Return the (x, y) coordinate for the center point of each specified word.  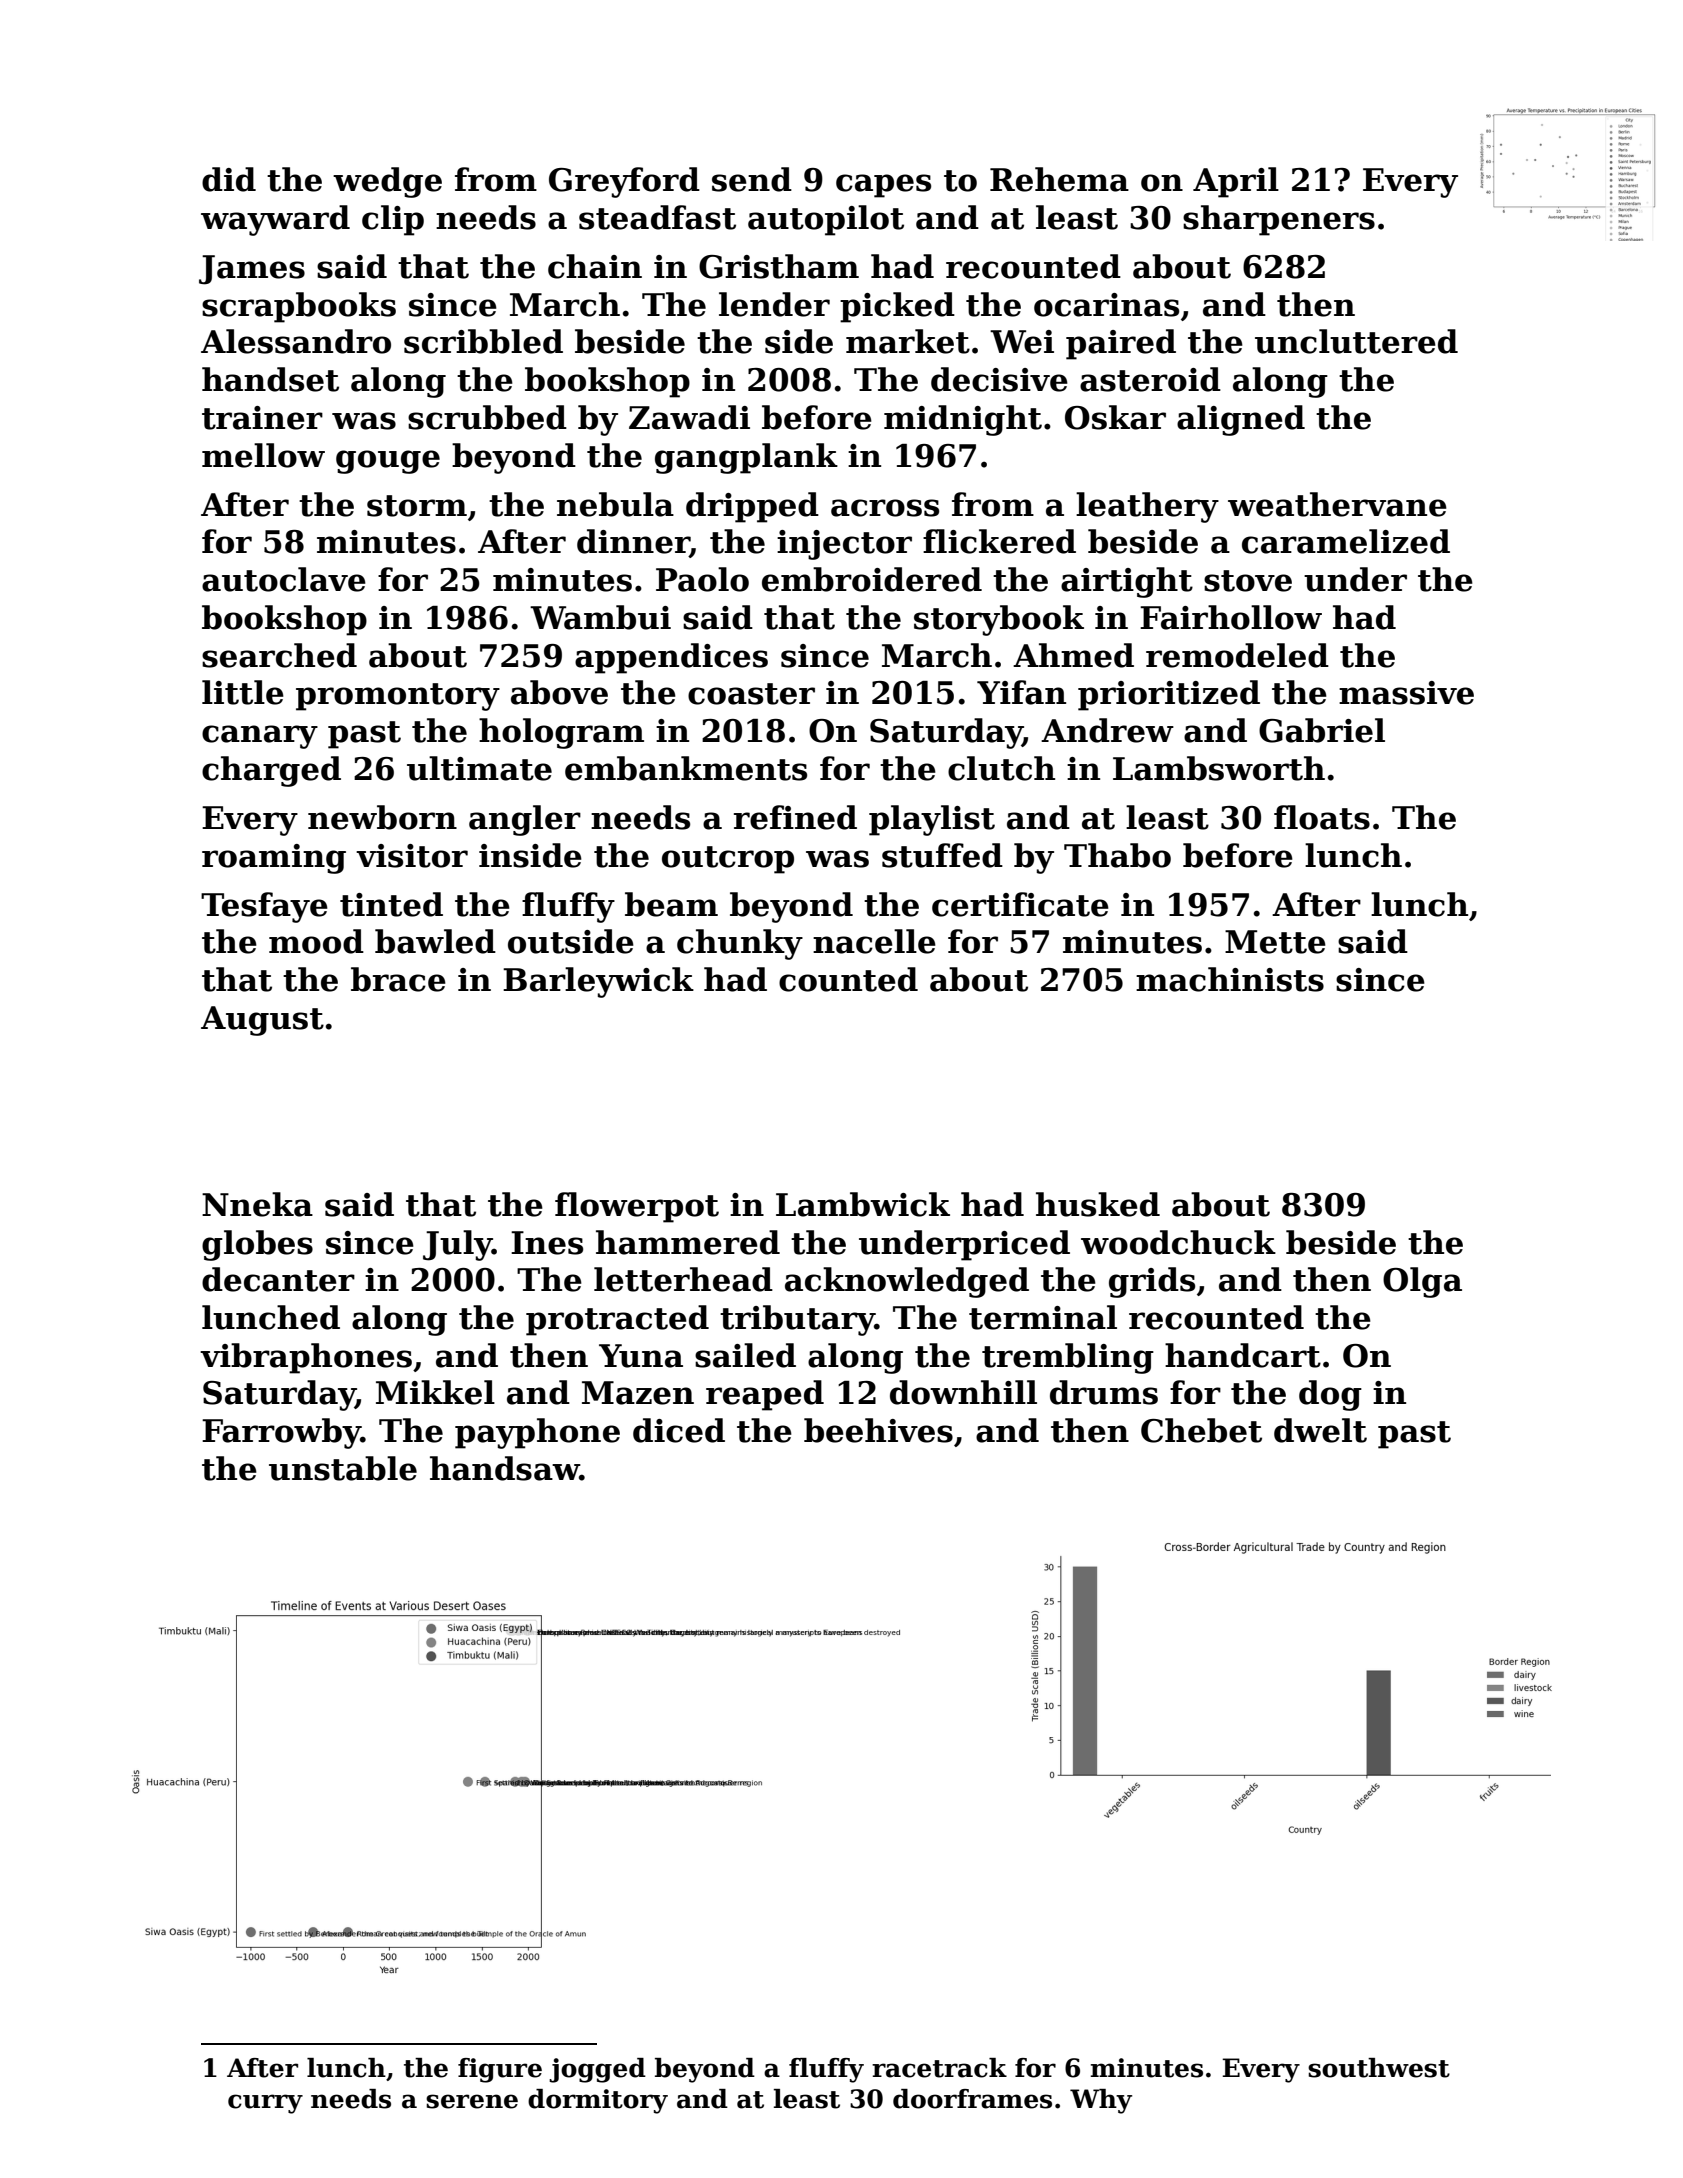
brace (398, 979)
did (229, 179)
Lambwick (863, 1204)
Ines (547, 1243)
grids (1152, 1282)
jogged (597, 2070)
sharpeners (1279, 220)
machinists (1230, 979)
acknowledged (907, 1282)
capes (883, 186)
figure (500, 2070)
